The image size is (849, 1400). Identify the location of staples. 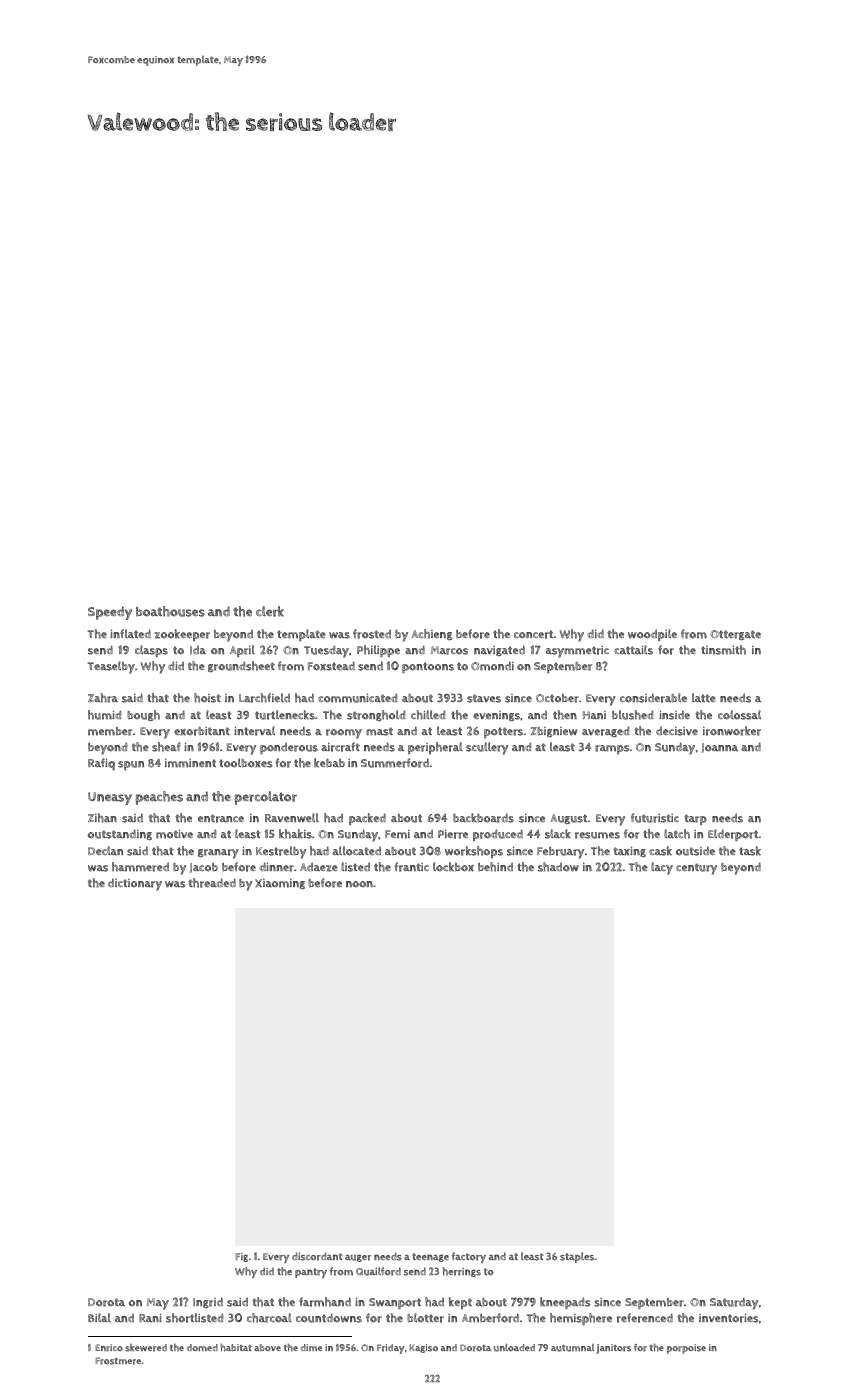
(577, 1257).
